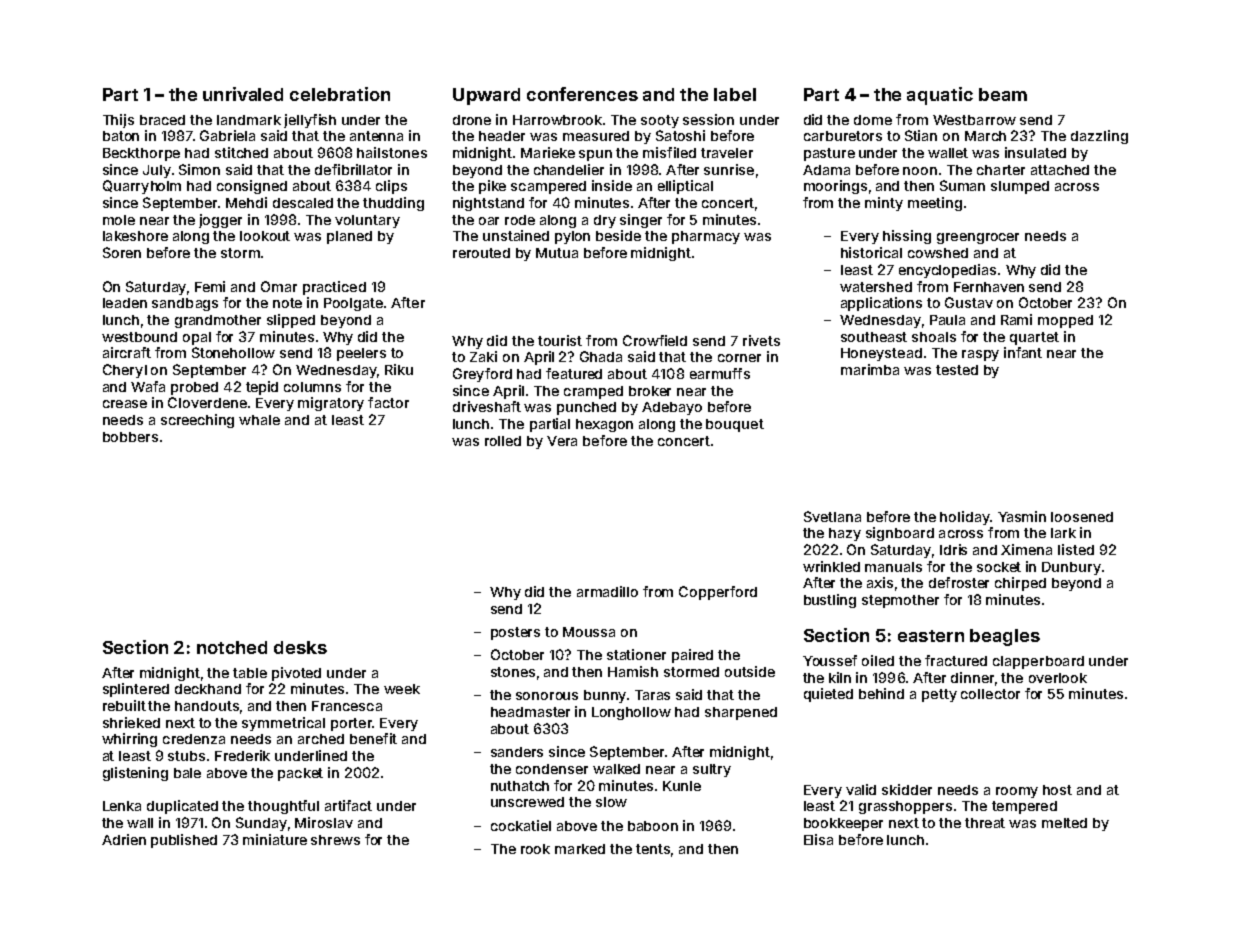  Describe the element at coordinates (1034, 338) in the screenshot. I see `quartet` at that location.
